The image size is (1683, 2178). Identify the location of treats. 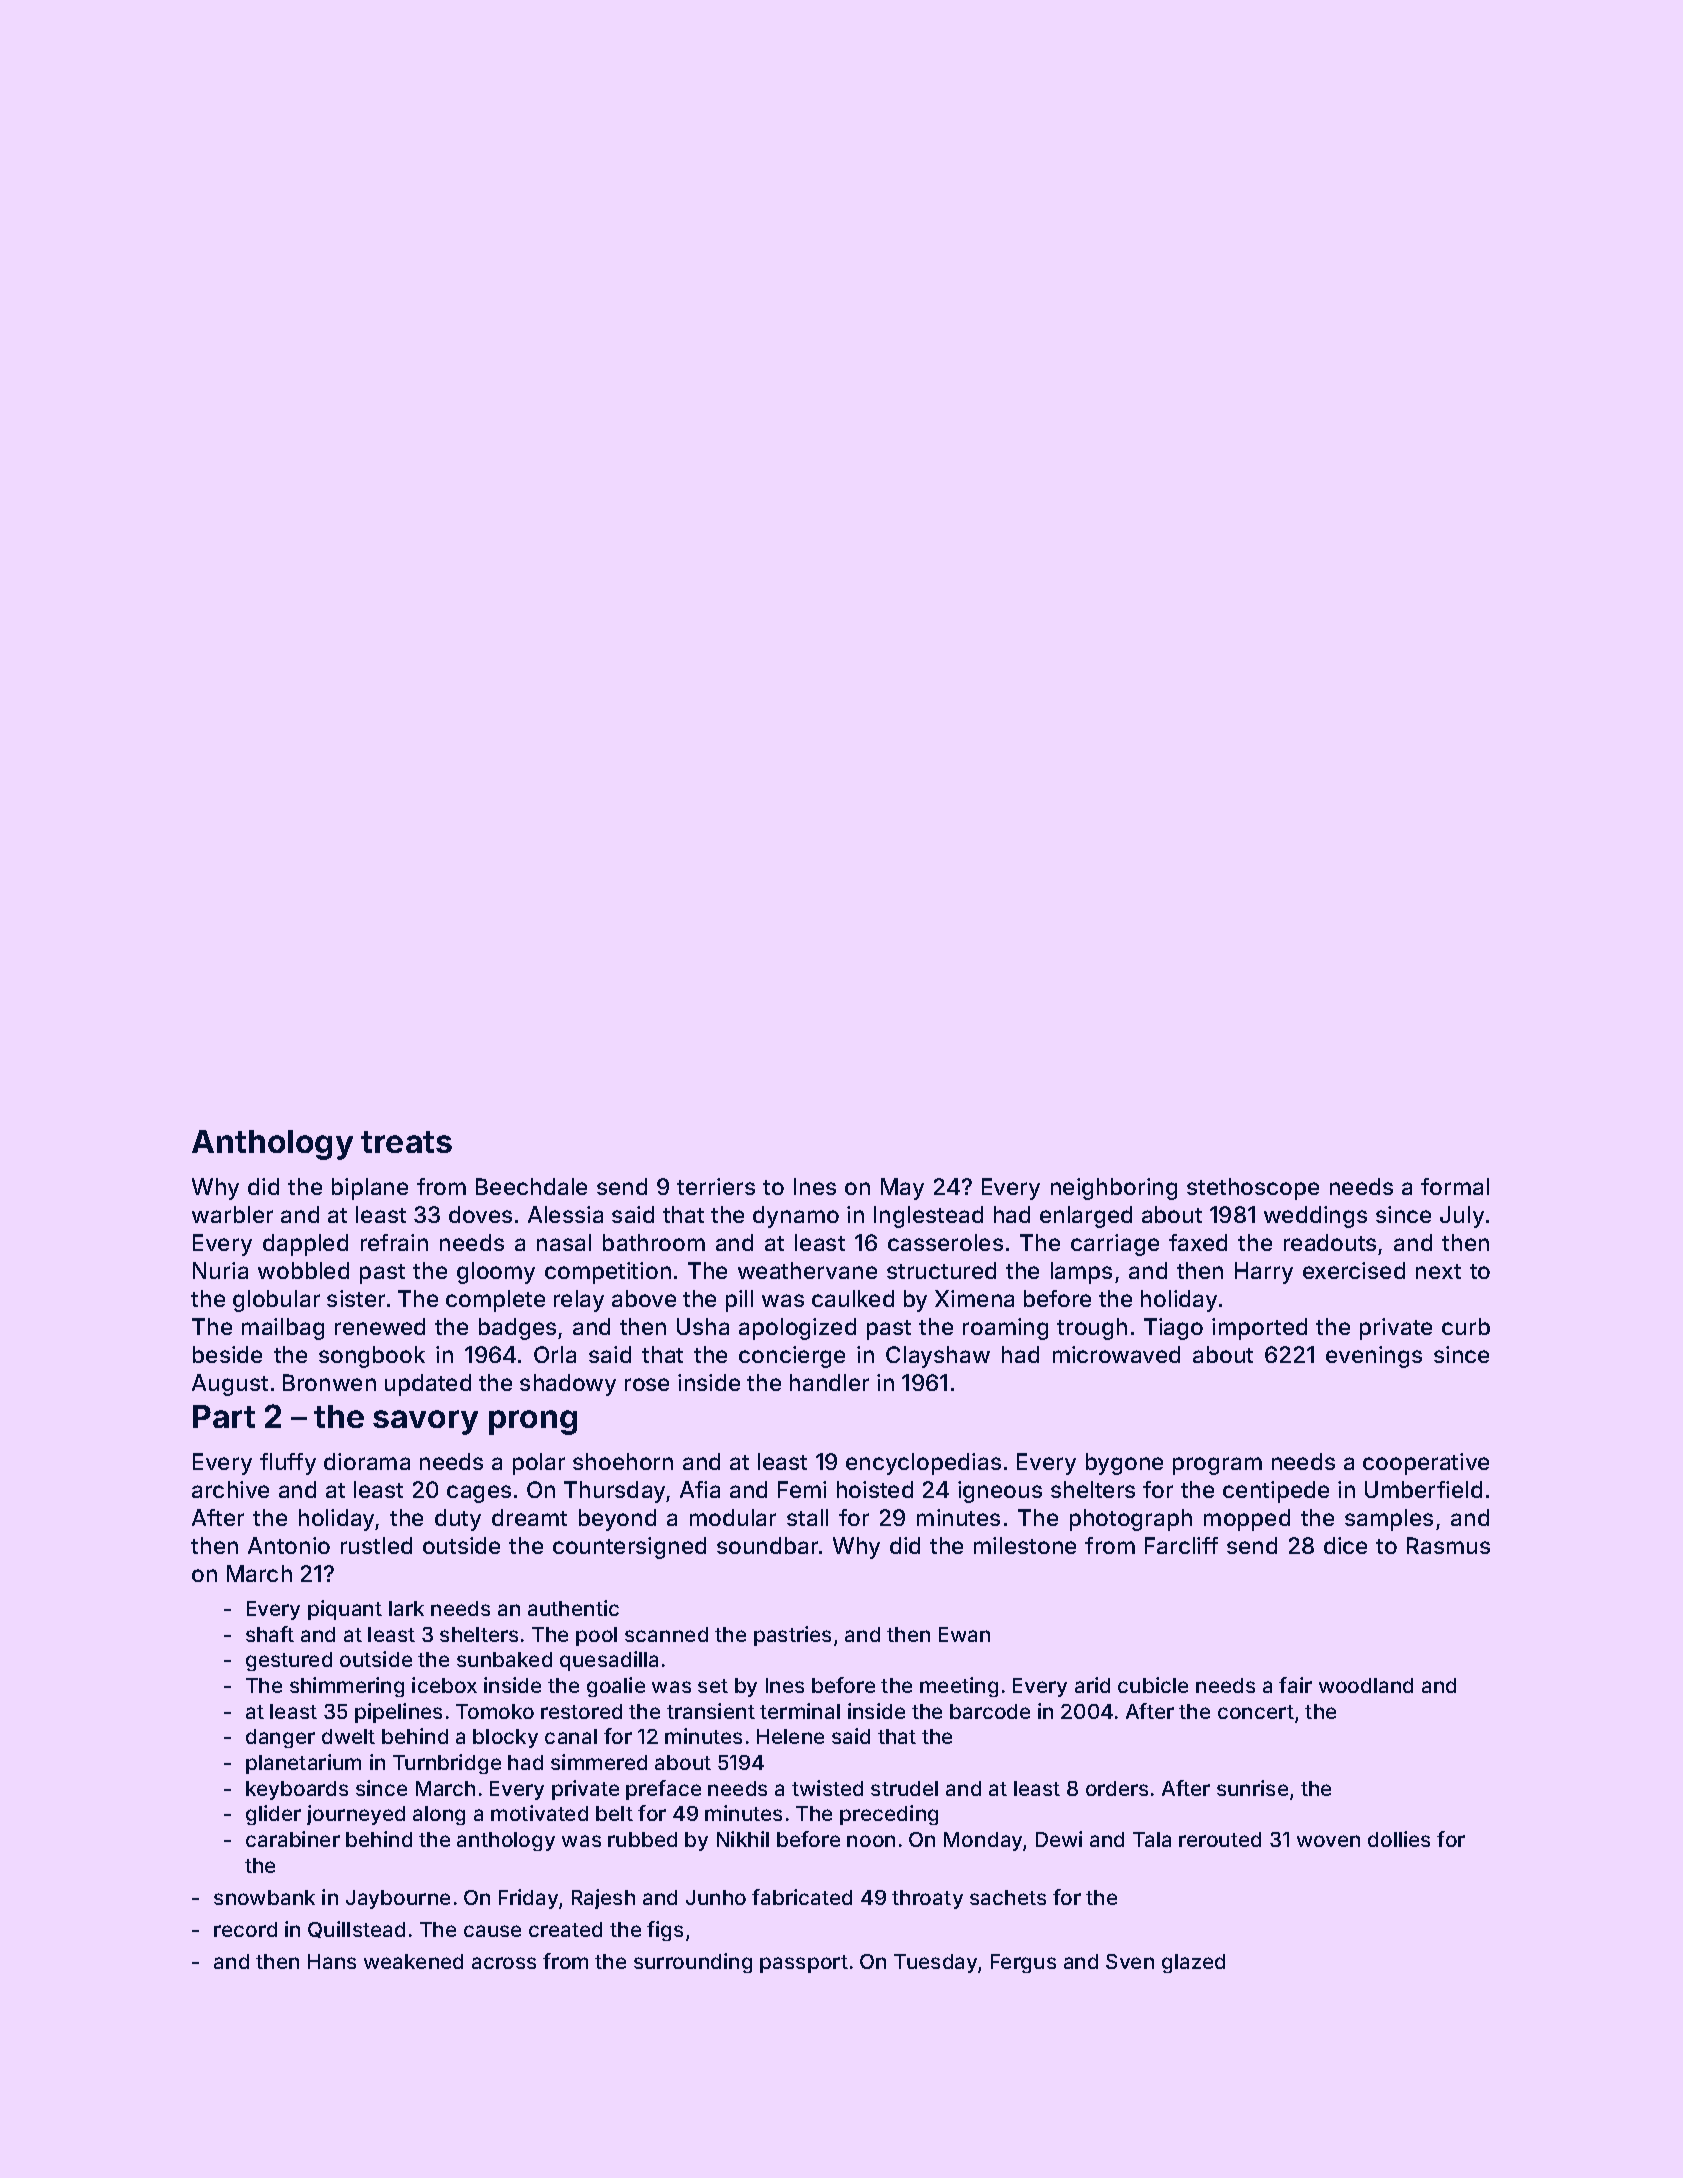
(406, 1142).
